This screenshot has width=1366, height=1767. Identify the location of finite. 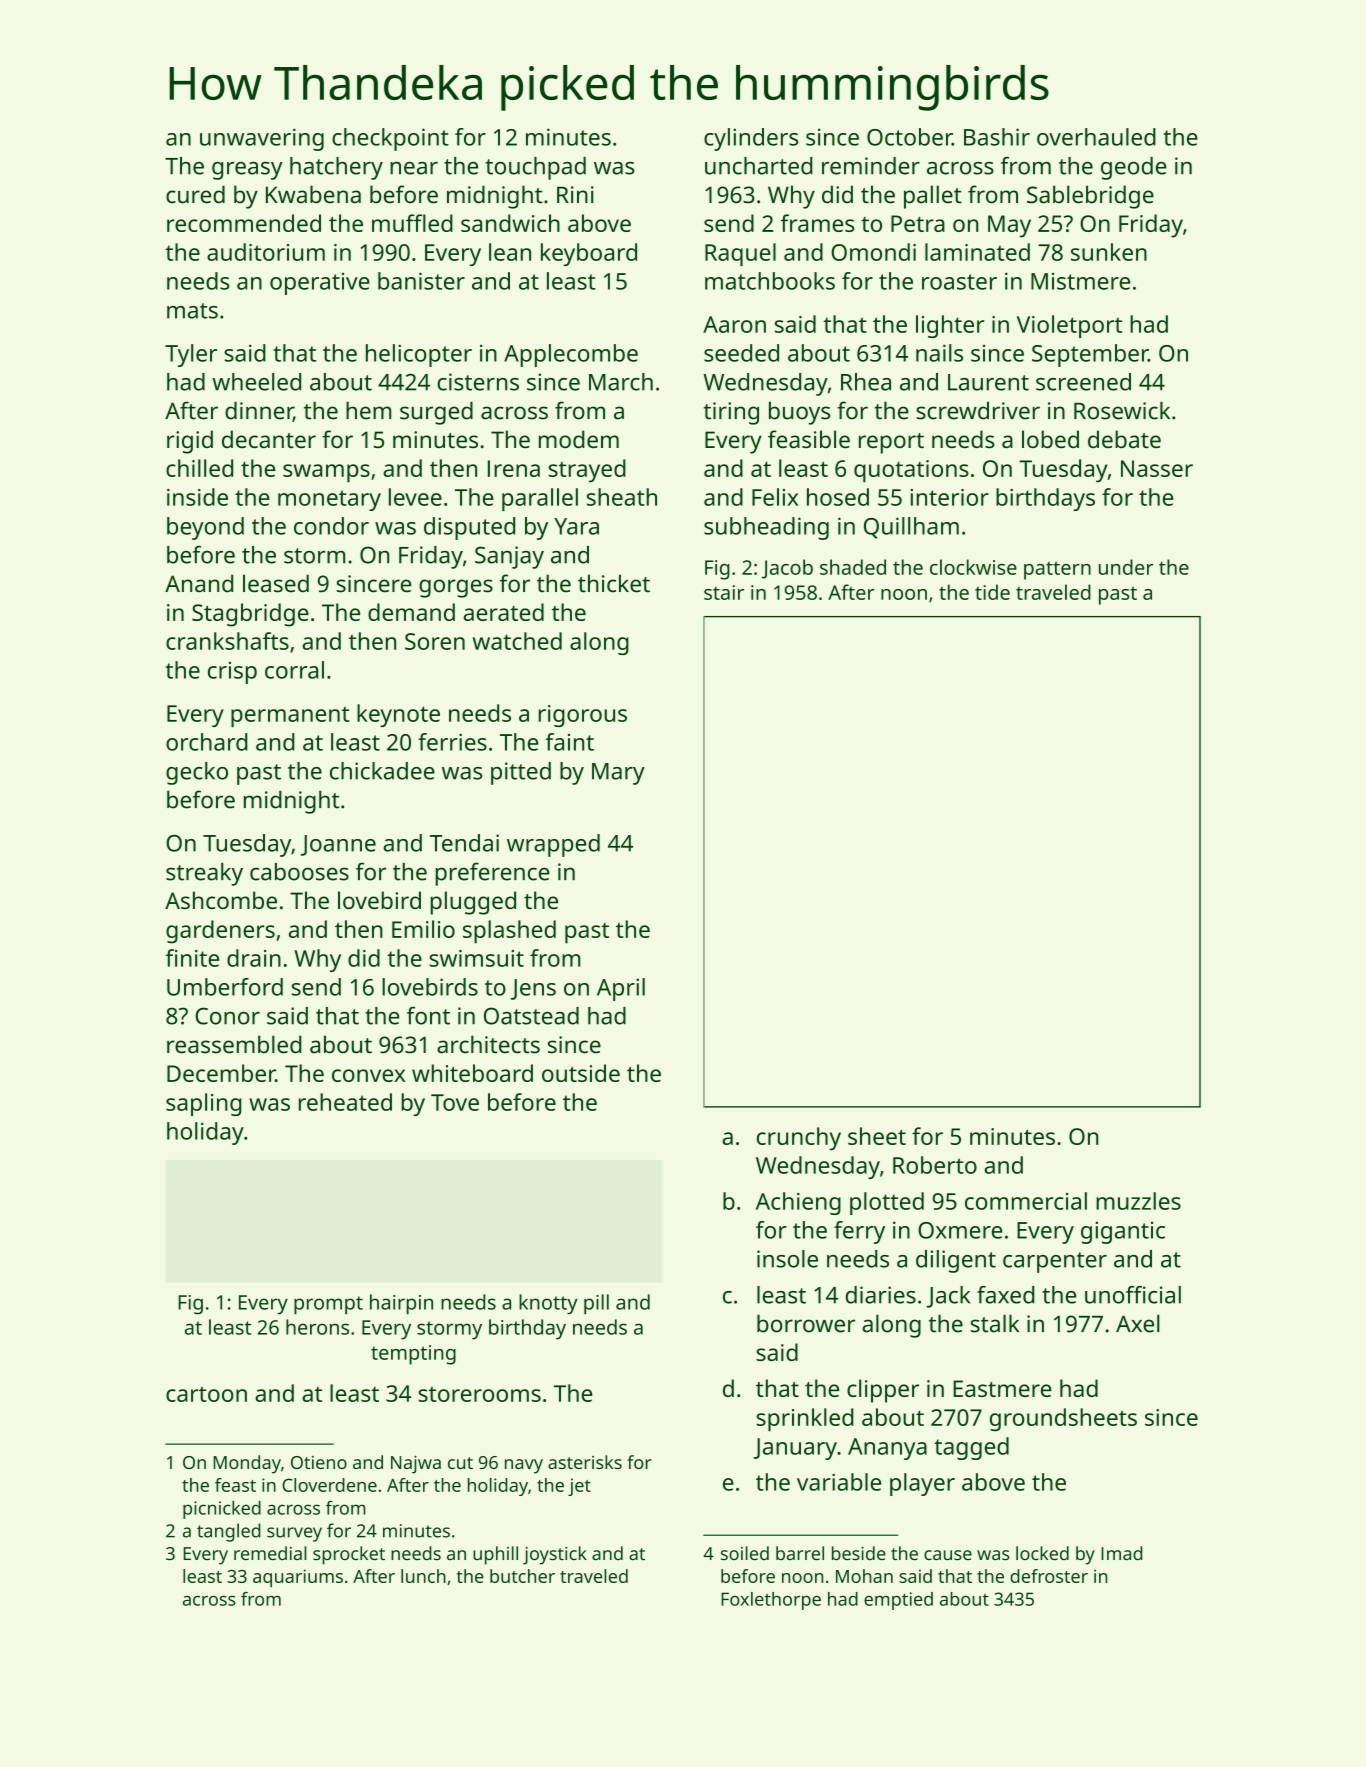
(192, 958).
